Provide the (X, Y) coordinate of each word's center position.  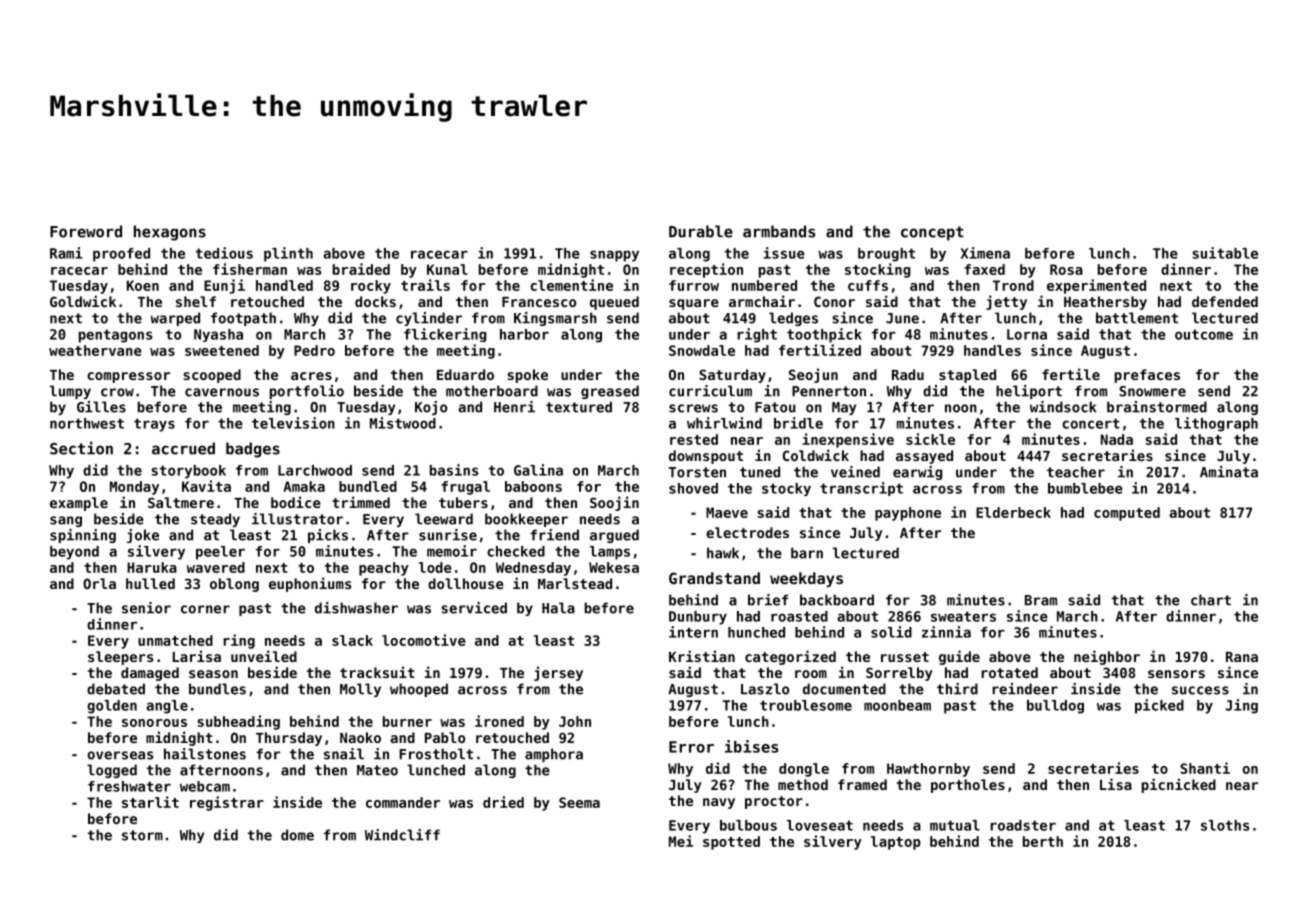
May (844, 408)
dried (503, 802)
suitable (1225, 253)
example (79, 504)
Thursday (289, 739)
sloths (1225, 825)
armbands (779, 231)
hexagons (170, 233)
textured (579, 407)
